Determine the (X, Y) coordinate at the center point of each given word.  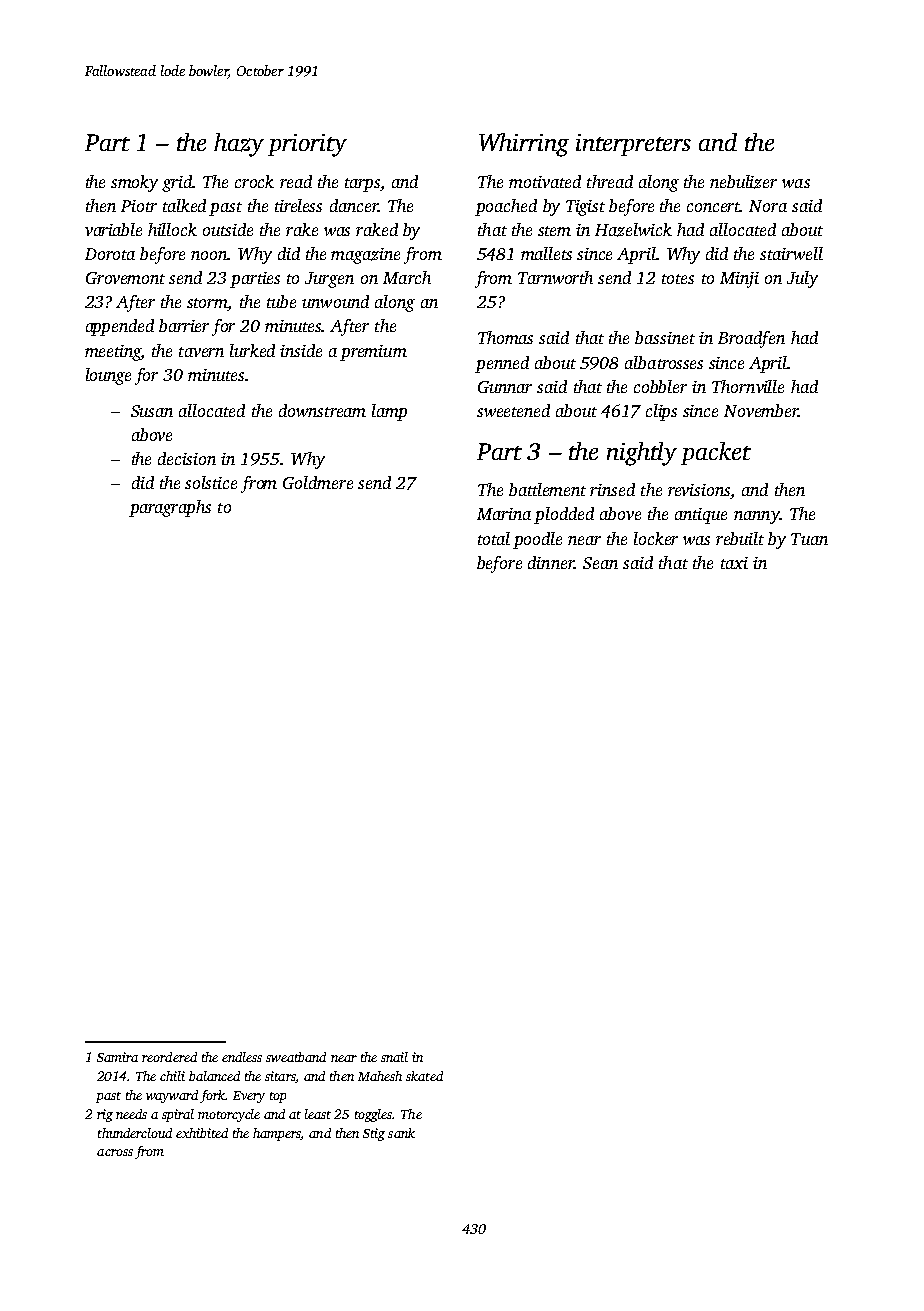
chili (172, 1076)
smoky (134, 183)
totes (678, 279)
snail (394, 1057)
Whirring (524, 145)
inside (301, 350)
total (494, 538)
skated (424, 1076)
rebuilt (740, 538)
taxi (734, 563)
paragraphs (170, 508)
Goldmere (318, 482)
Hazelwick (633, 230)
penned (502, 364)
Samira (117, 1057)
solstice (211, 482)
